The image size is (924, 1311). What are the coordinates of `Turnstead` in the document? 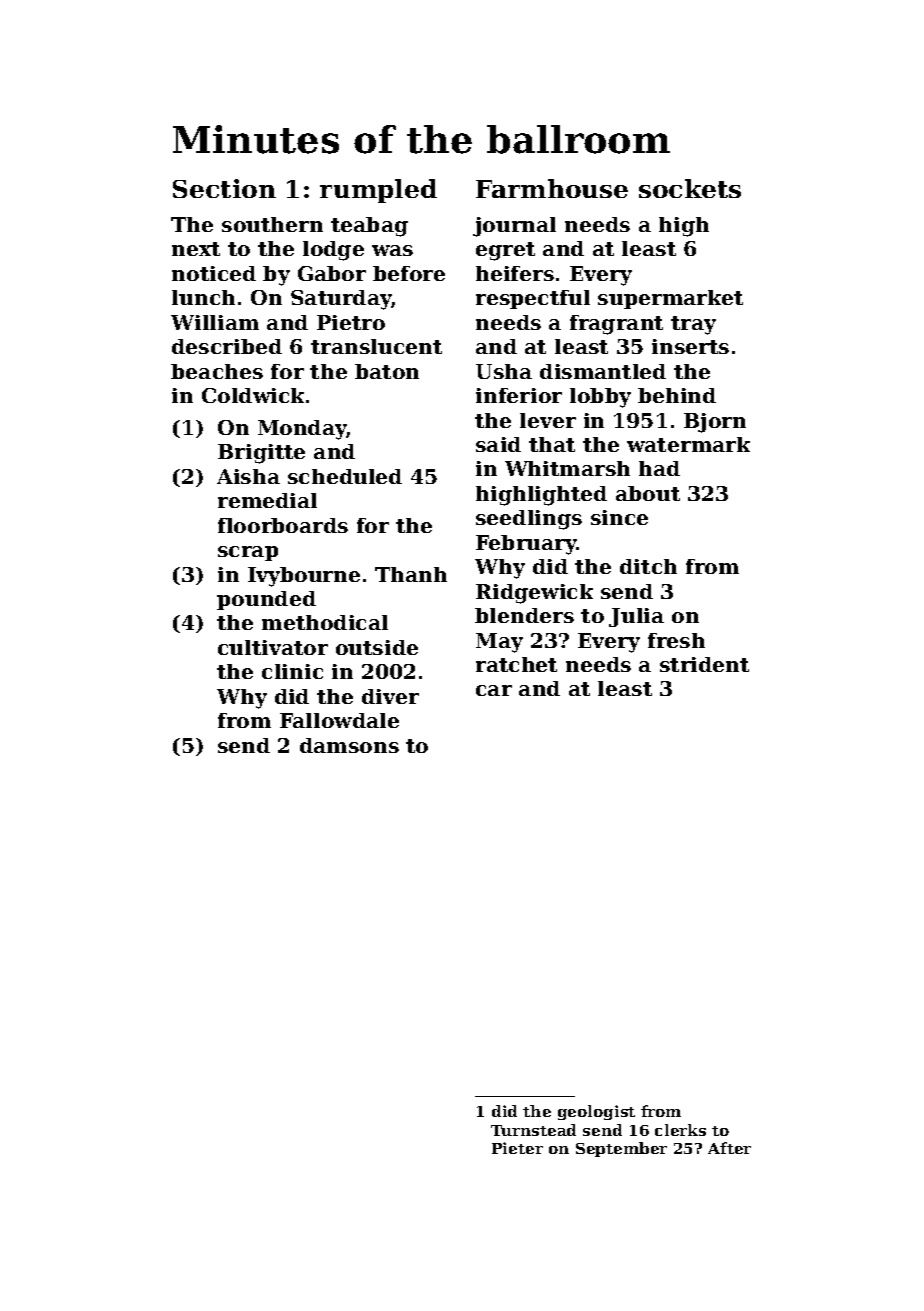 It's located at (533, 1130).
